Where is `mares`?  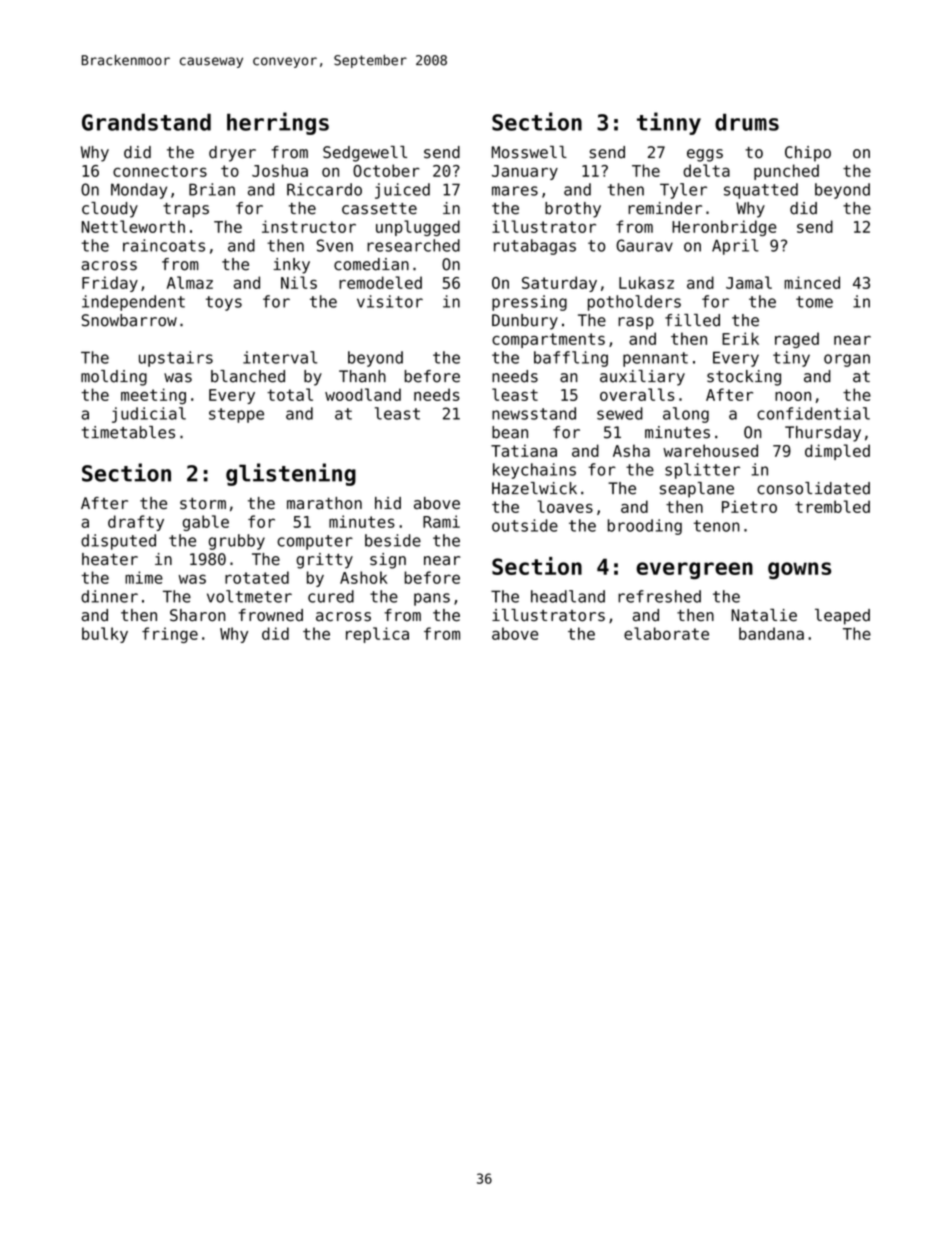
mares is located at coordinates (515, 191).
